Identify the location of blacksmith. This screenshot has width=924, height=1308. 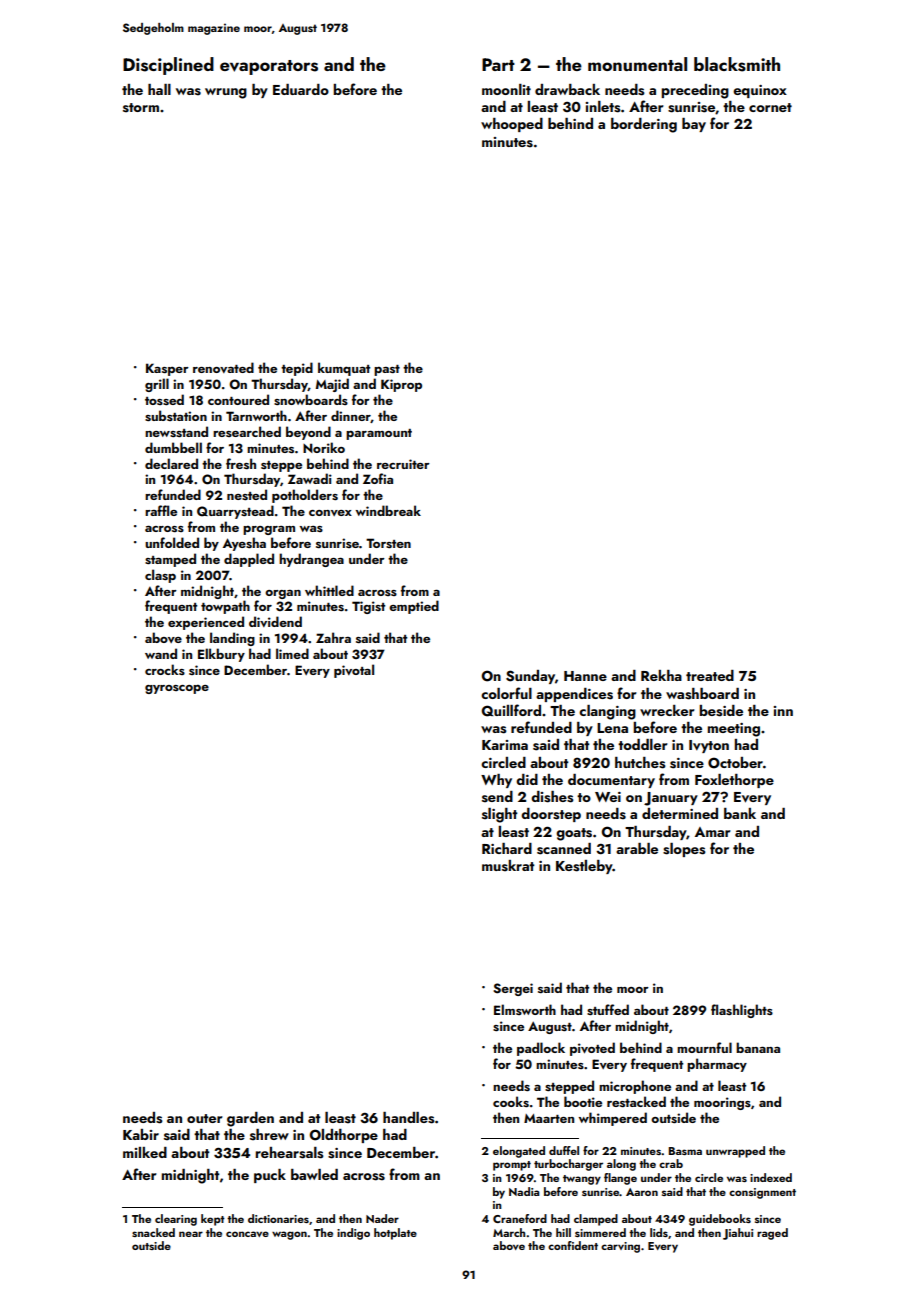
(737, 64).
